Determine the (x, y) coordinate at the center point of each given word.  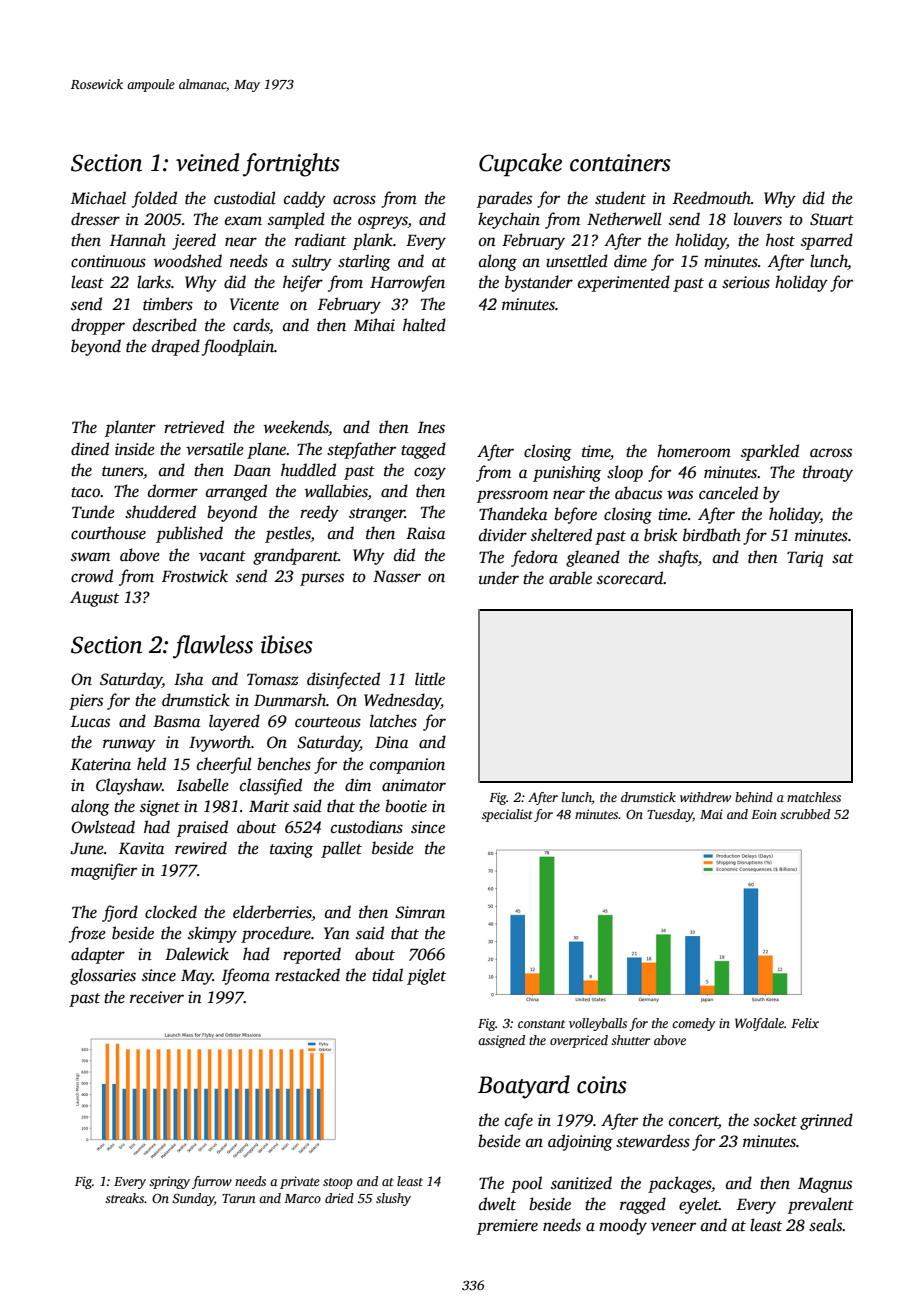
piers (86, 702)
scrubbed (805, 814)
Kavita (141, 848)
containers (620, 163)
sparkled (770, 452)
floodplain (238, 347)
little (430, 678)
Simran (420, 912)
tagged (423, 450)
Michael (98, 197)
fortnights (291, 165)
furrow (212, 1182)
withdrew (705, 797)
